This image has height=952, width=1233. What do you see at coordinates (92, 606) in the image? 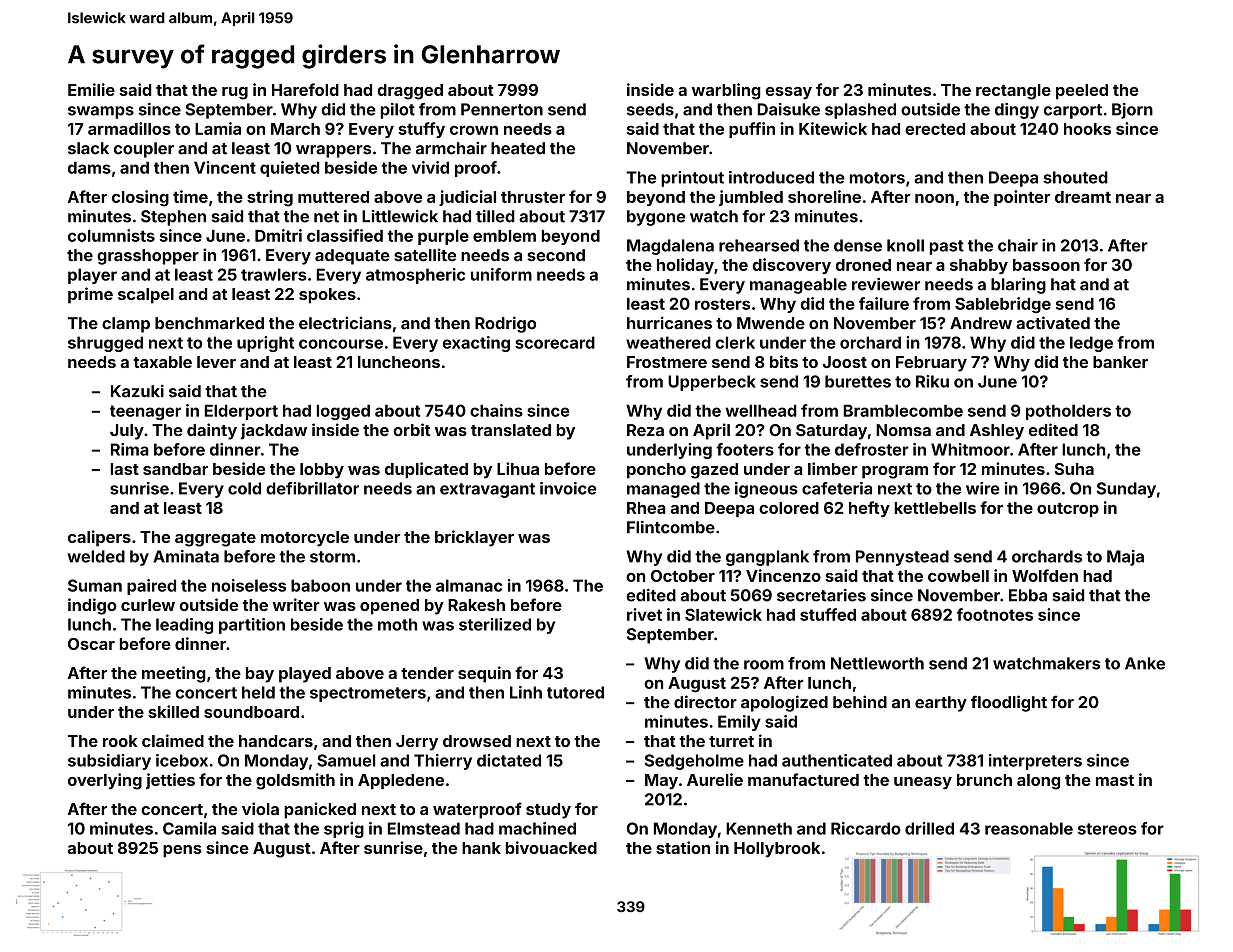
I see `indigo` at bounding box center [92, 606].
